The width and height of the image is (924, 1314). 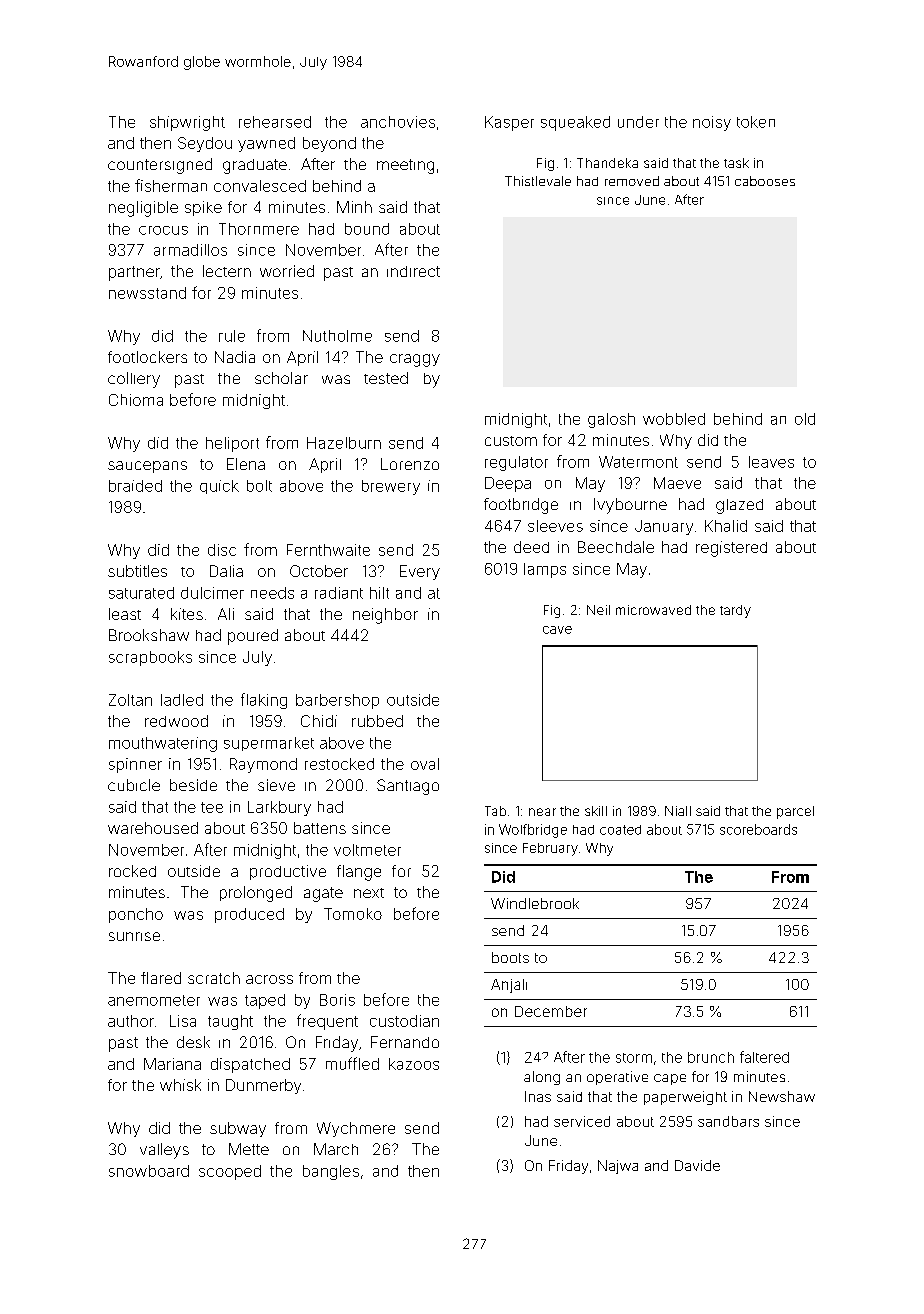 What do you see at coordinates (805, 419) in the image?
I see `old` at bounding box center [805, 419].
